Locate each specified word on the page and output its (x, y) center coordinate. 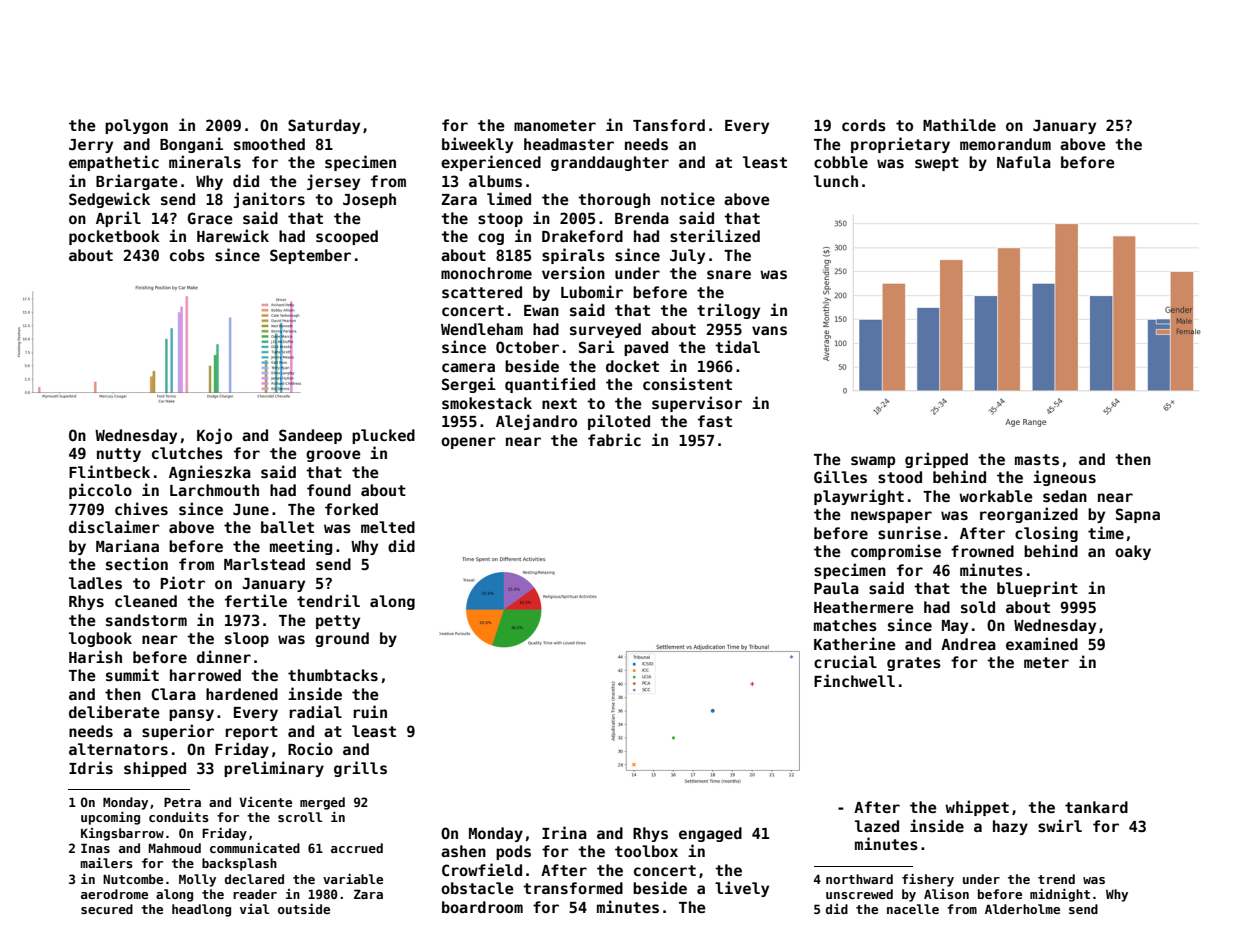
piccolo (100, 491)
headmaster (569, 144)
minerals (205, 161)
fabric (614, 439)
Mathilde (959, 124)
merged (322, 803)
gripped (936, 460)
